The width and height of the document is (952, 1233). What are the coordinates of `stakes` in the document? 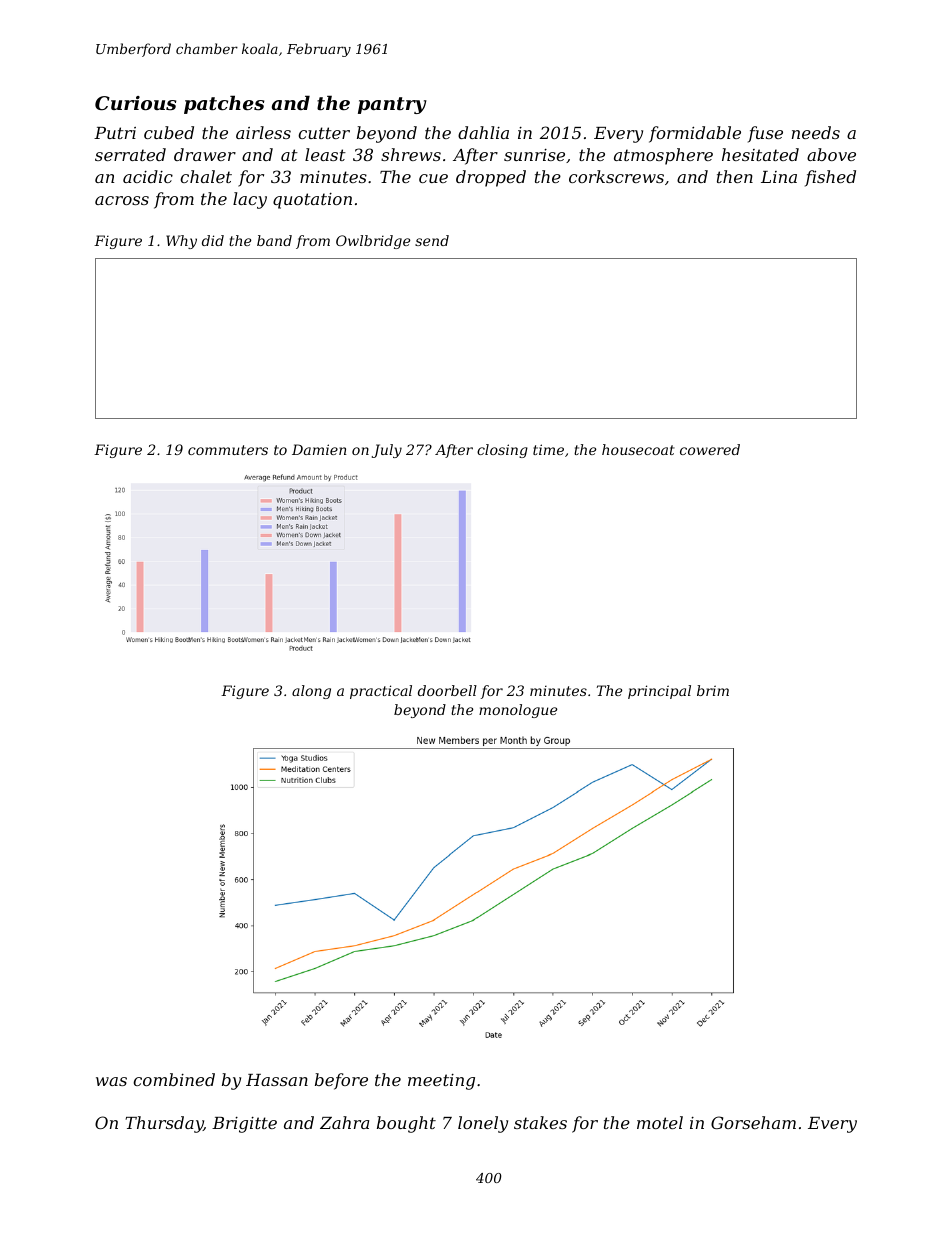 It's located at (540, 1122).
